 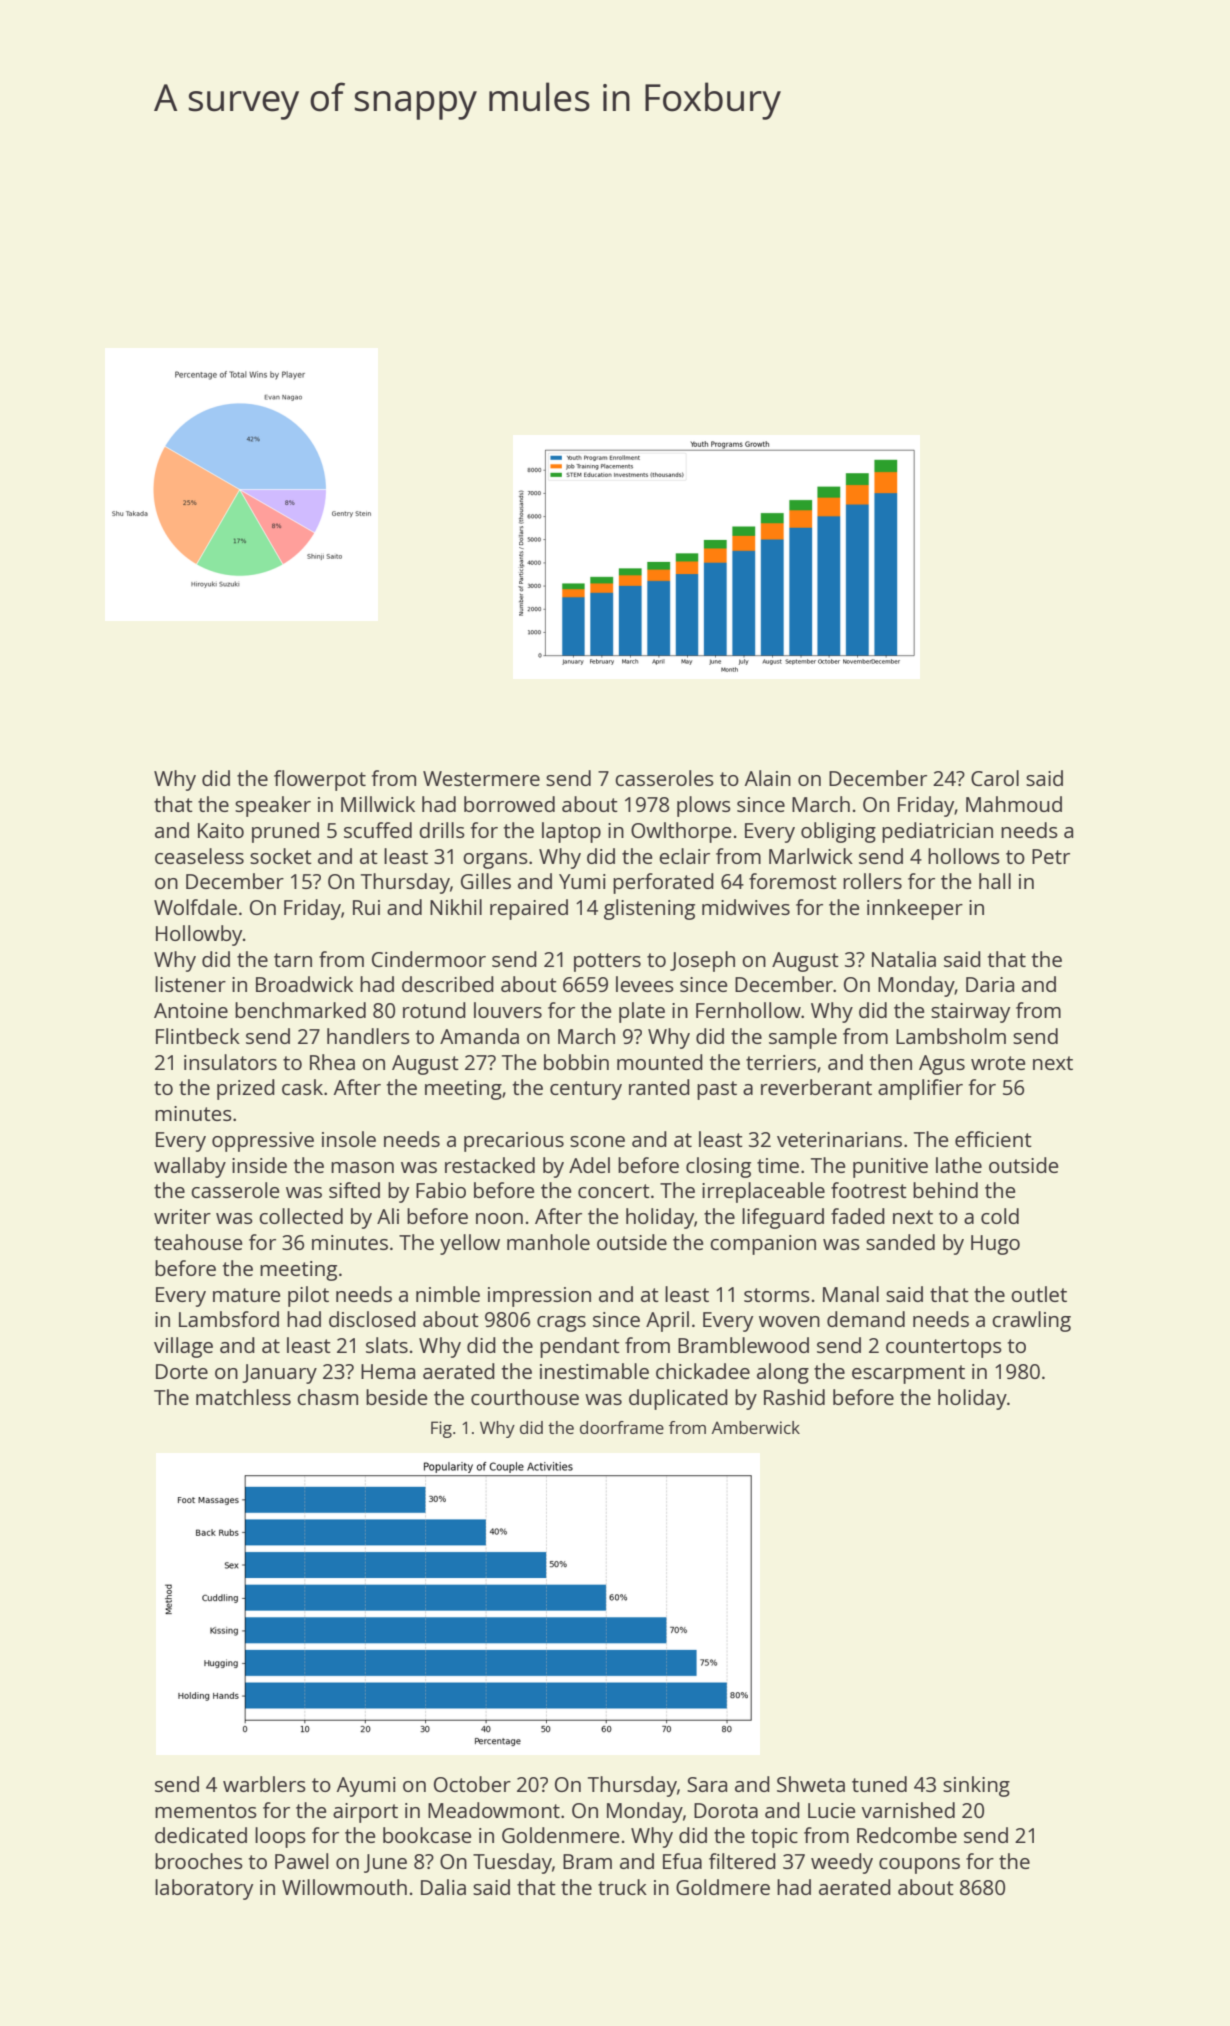 What do you see at coordinates (201, 1835) in the document?
I see `dedicated` at bounding box center [201, 1835].
